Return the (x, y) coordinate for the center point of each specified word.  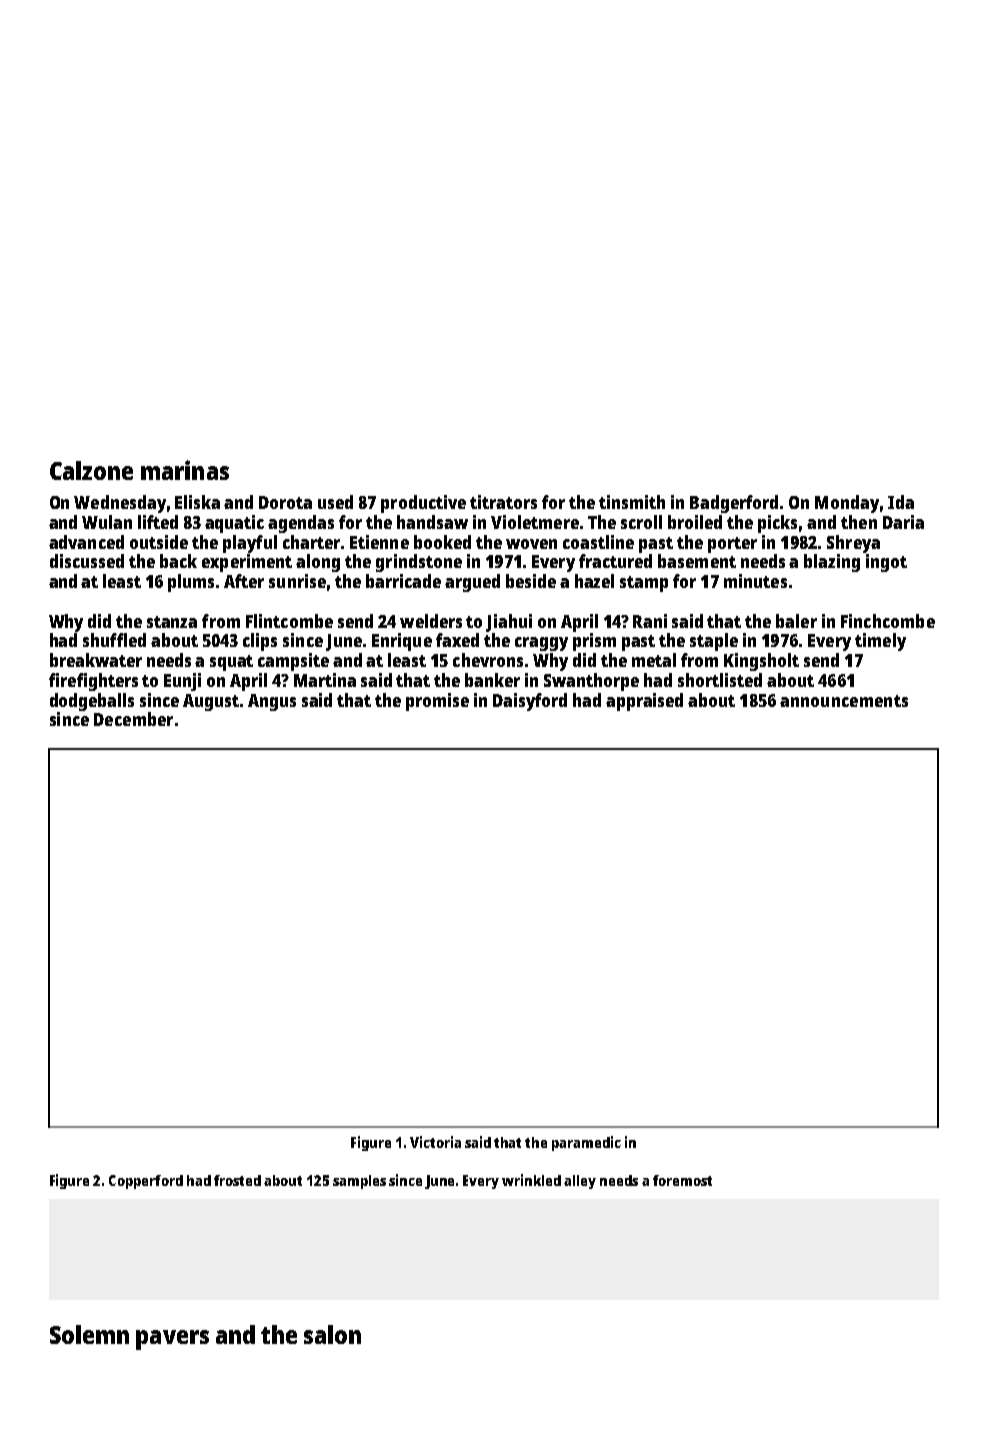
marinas (185, 470)
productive (423, 504)
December (133, 719)
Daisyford (530, 702)
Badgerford (734, 504)
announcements (844, 701)
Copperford (146, 1182)
